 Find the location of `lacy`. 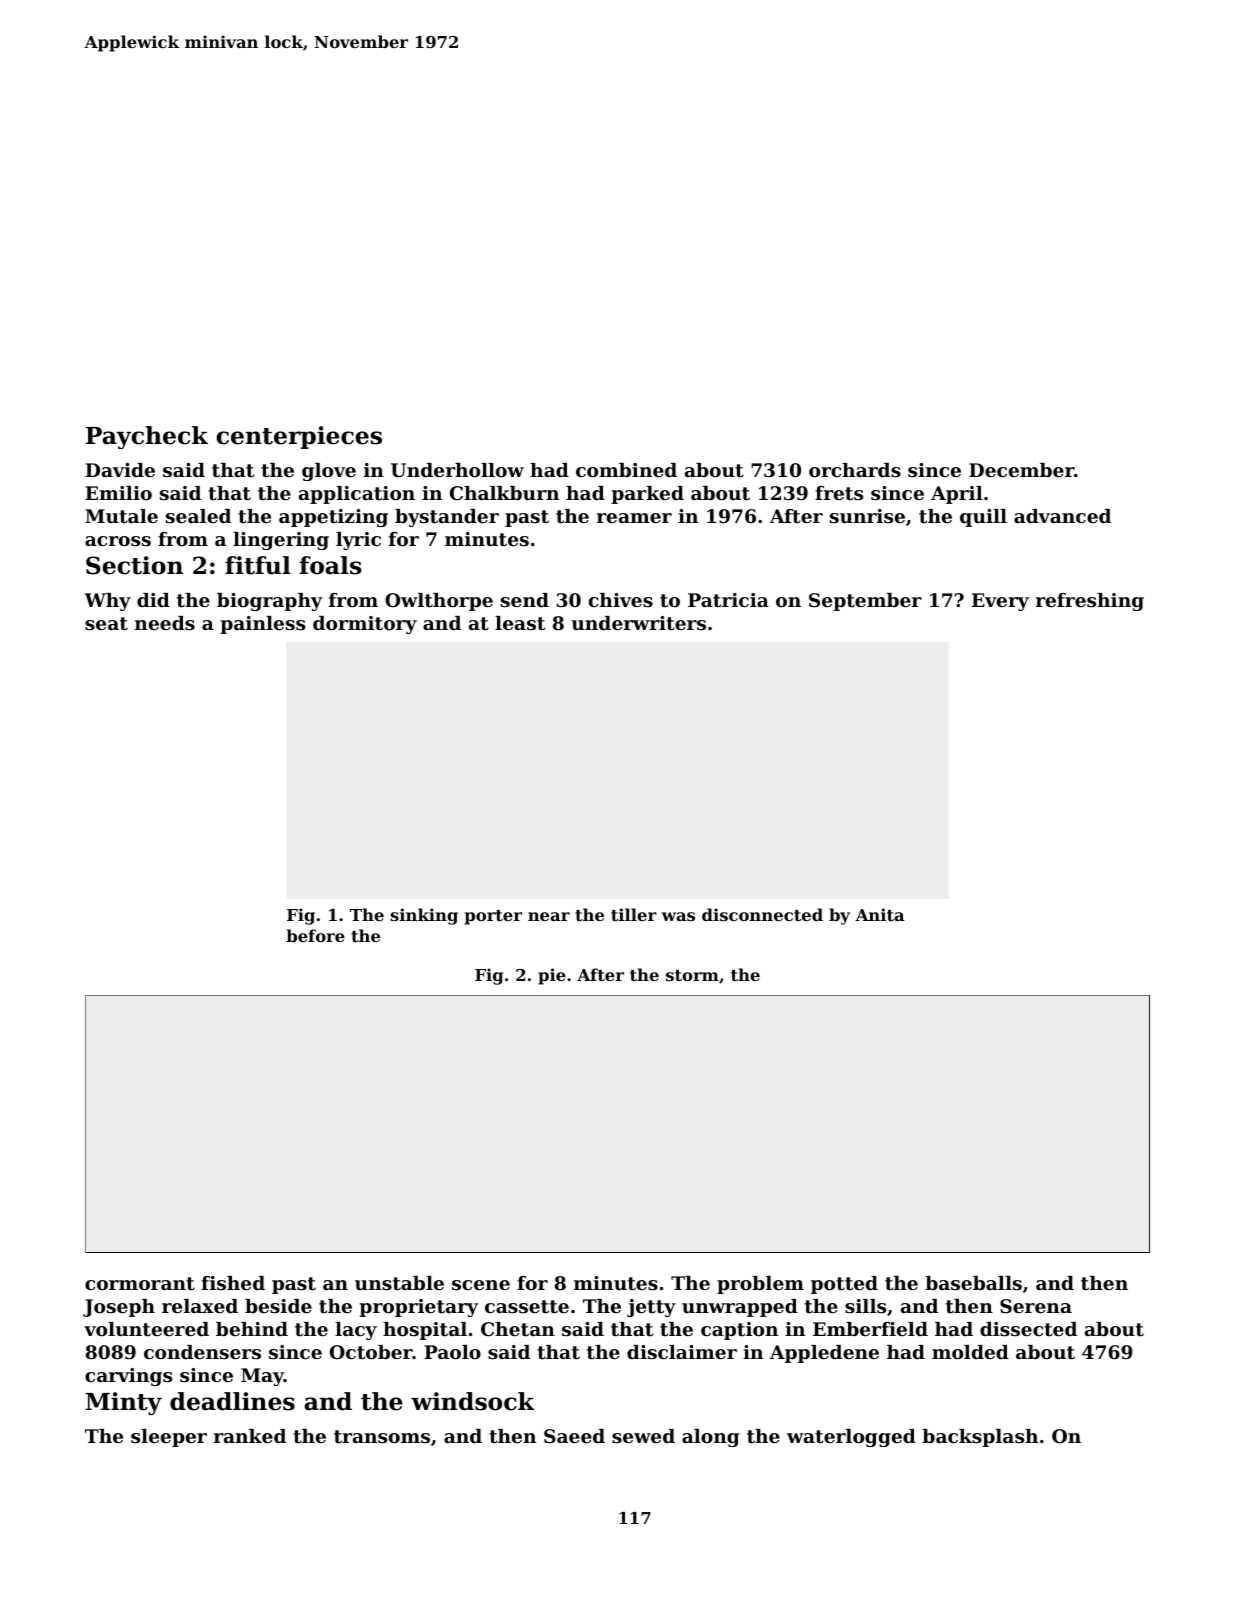

lacy is located at coordinates (356, 1331).
